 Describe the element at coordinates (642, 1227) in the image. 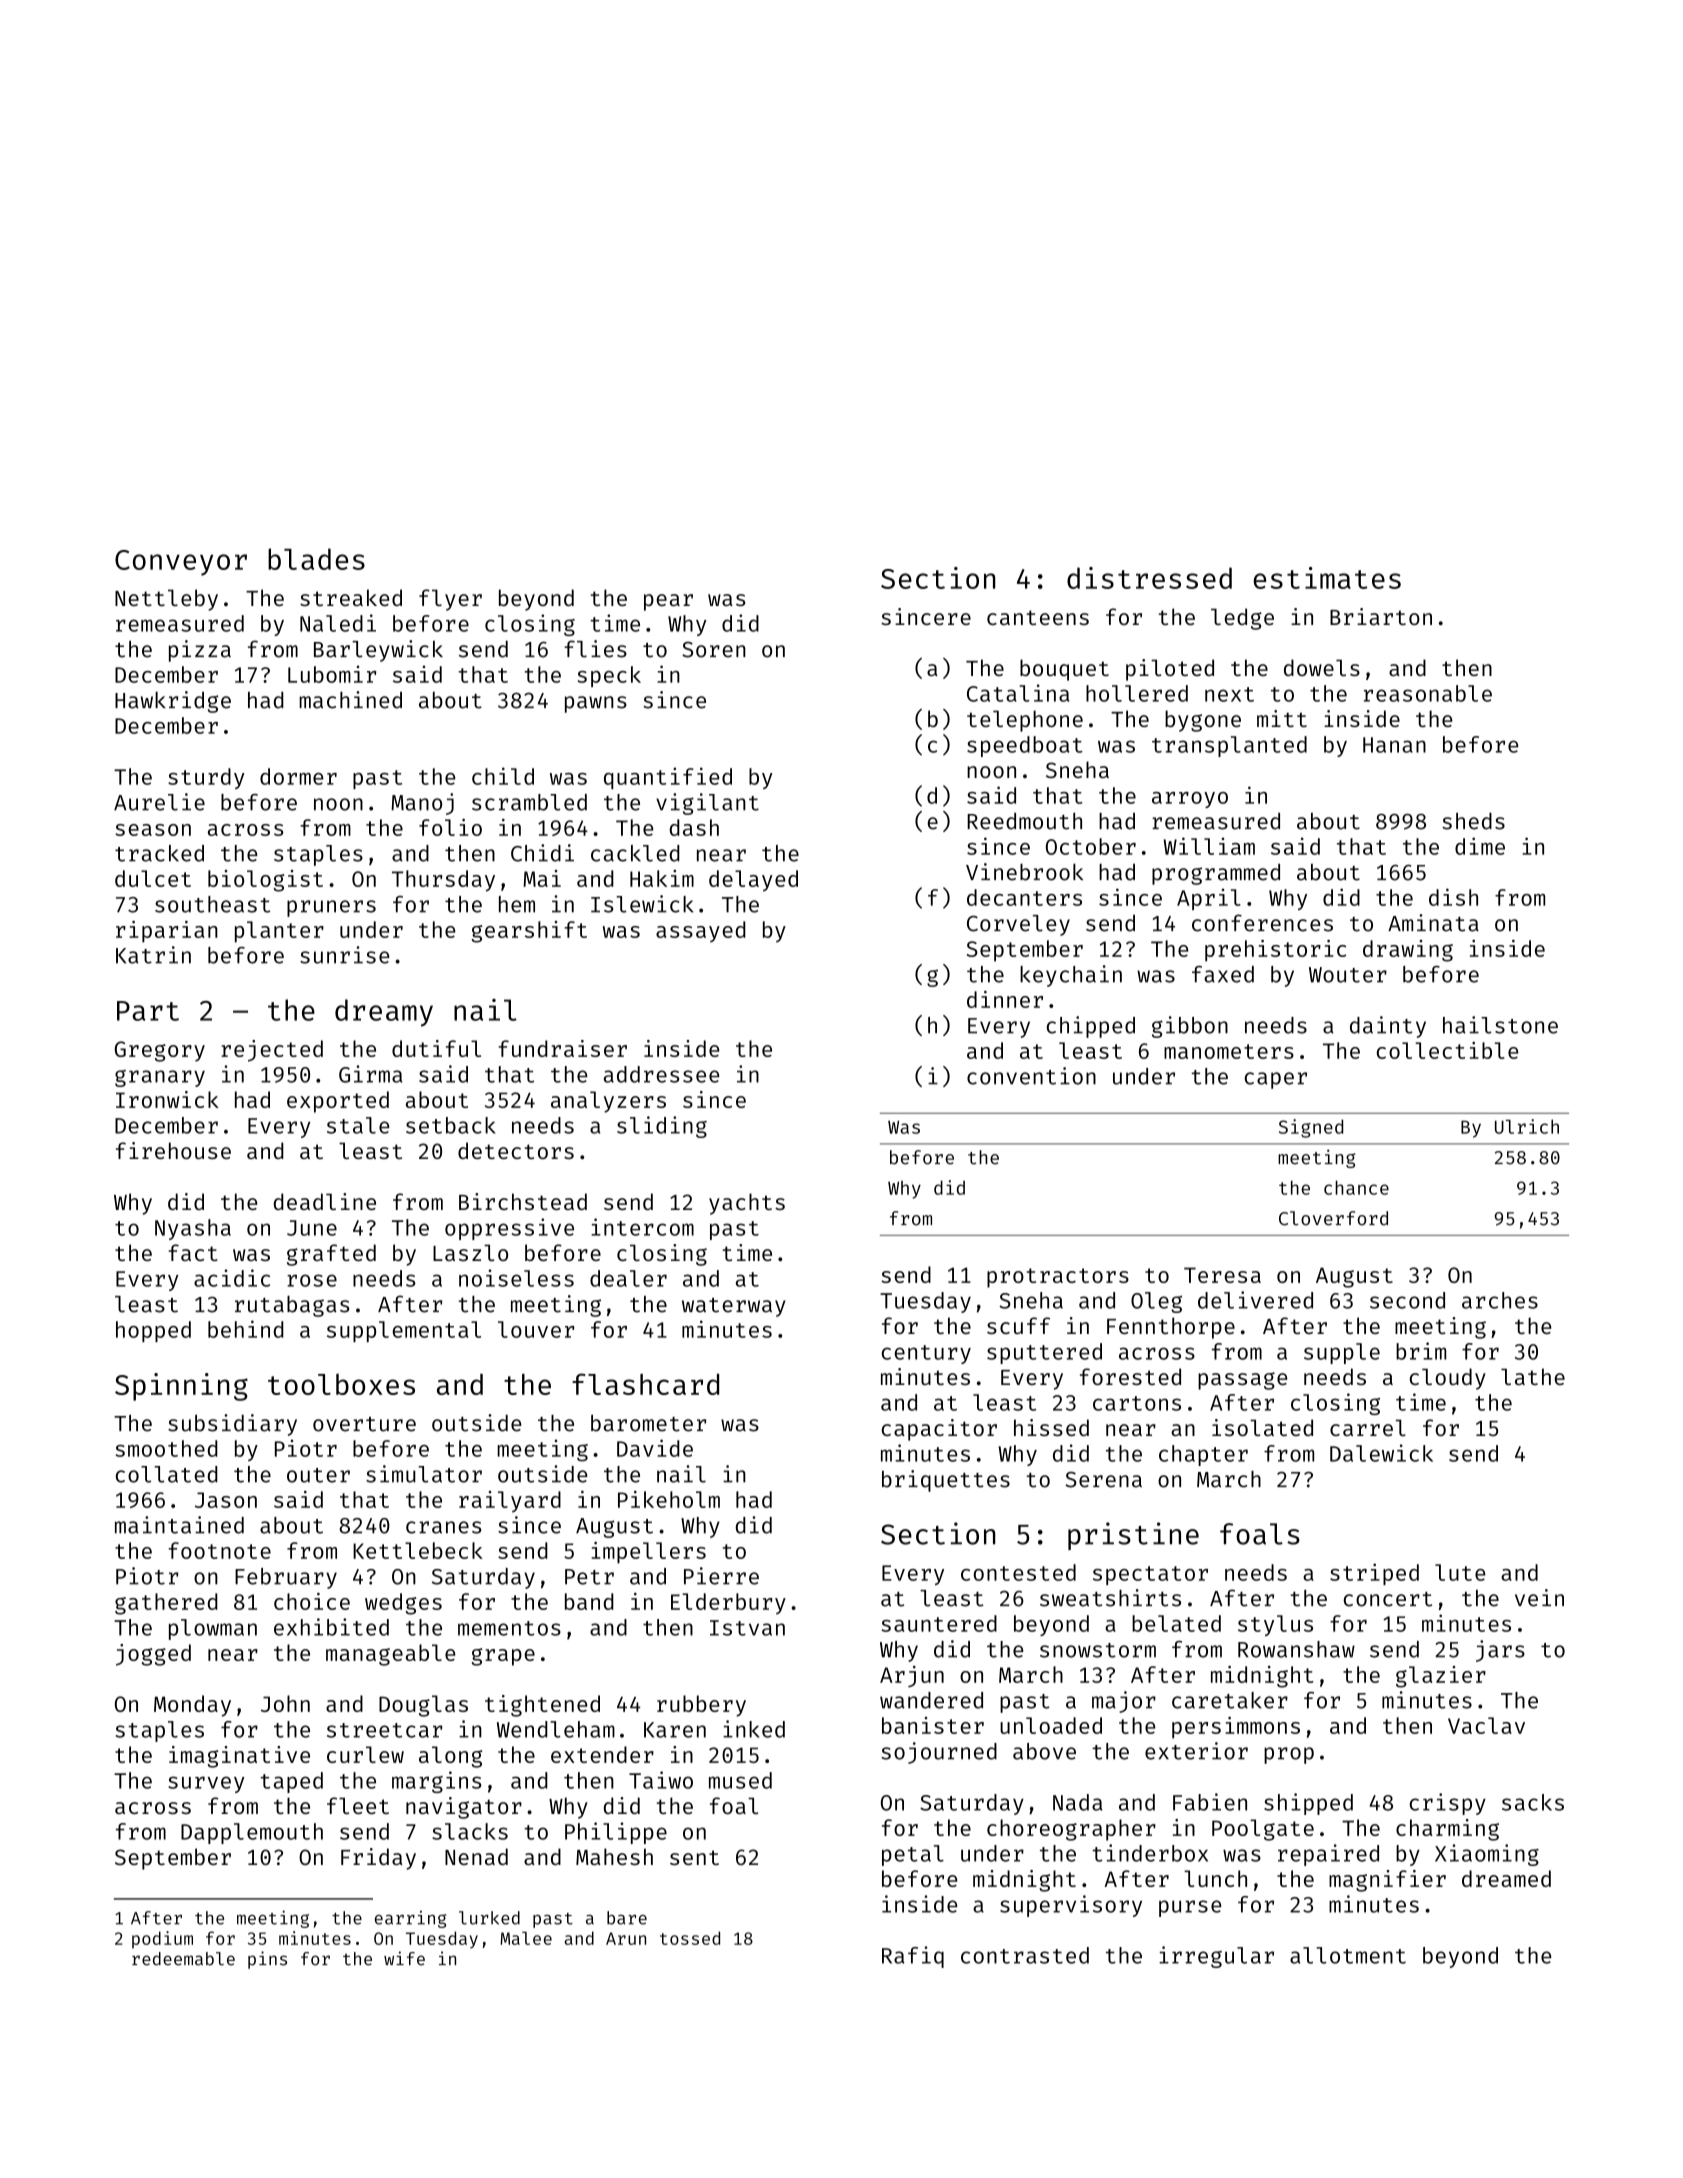

I see `intercom` at that location.
